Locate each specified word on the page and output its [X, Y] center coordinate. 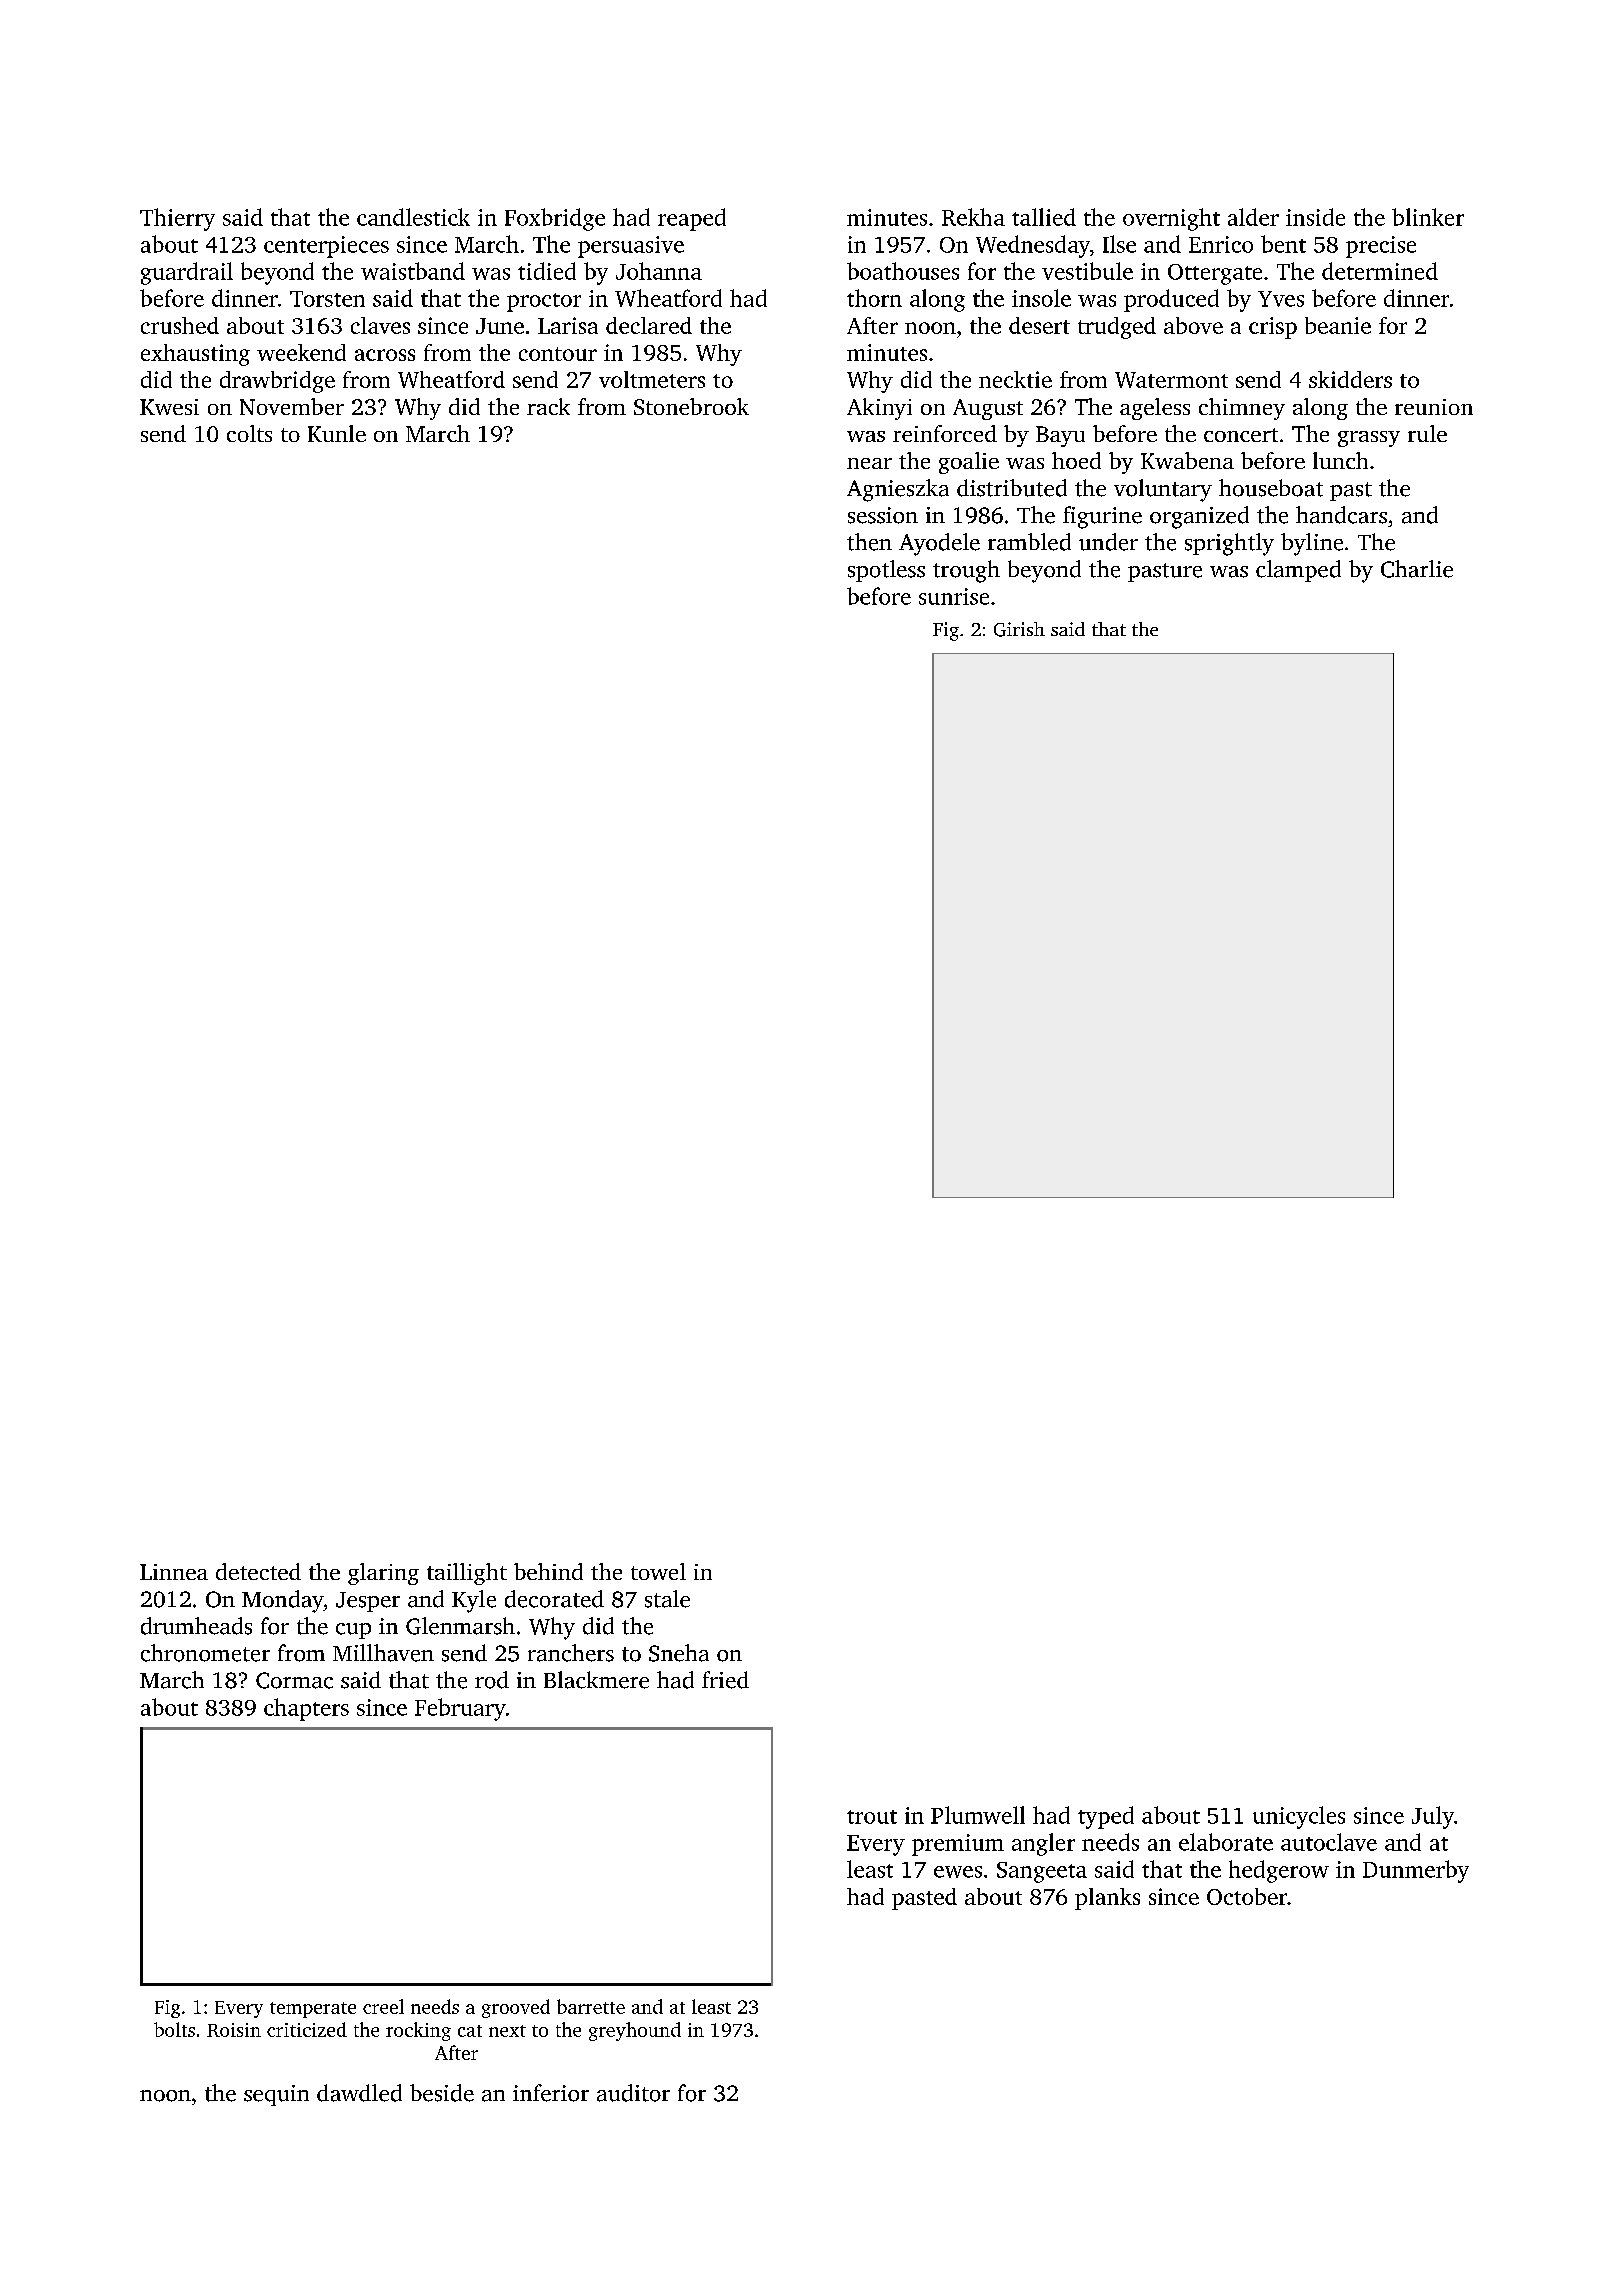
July [1433, 1817]
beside [442, 2093]
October [1247, 1896]
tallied [1044, 217]
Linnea [174, 1572]
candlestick [413, 217]
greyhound [635, 2031]
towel [658, 1571]
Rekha [973, 217]
